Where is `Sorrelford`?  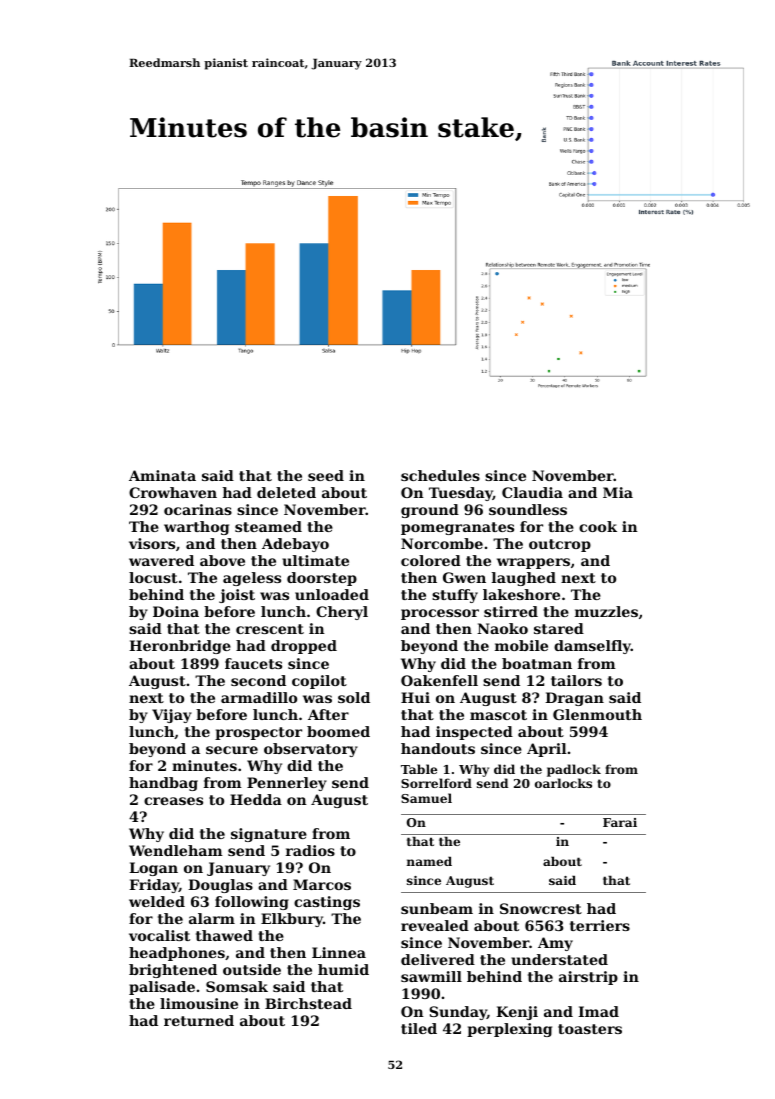
Sorrelford is located at coordinates (436, 783).
